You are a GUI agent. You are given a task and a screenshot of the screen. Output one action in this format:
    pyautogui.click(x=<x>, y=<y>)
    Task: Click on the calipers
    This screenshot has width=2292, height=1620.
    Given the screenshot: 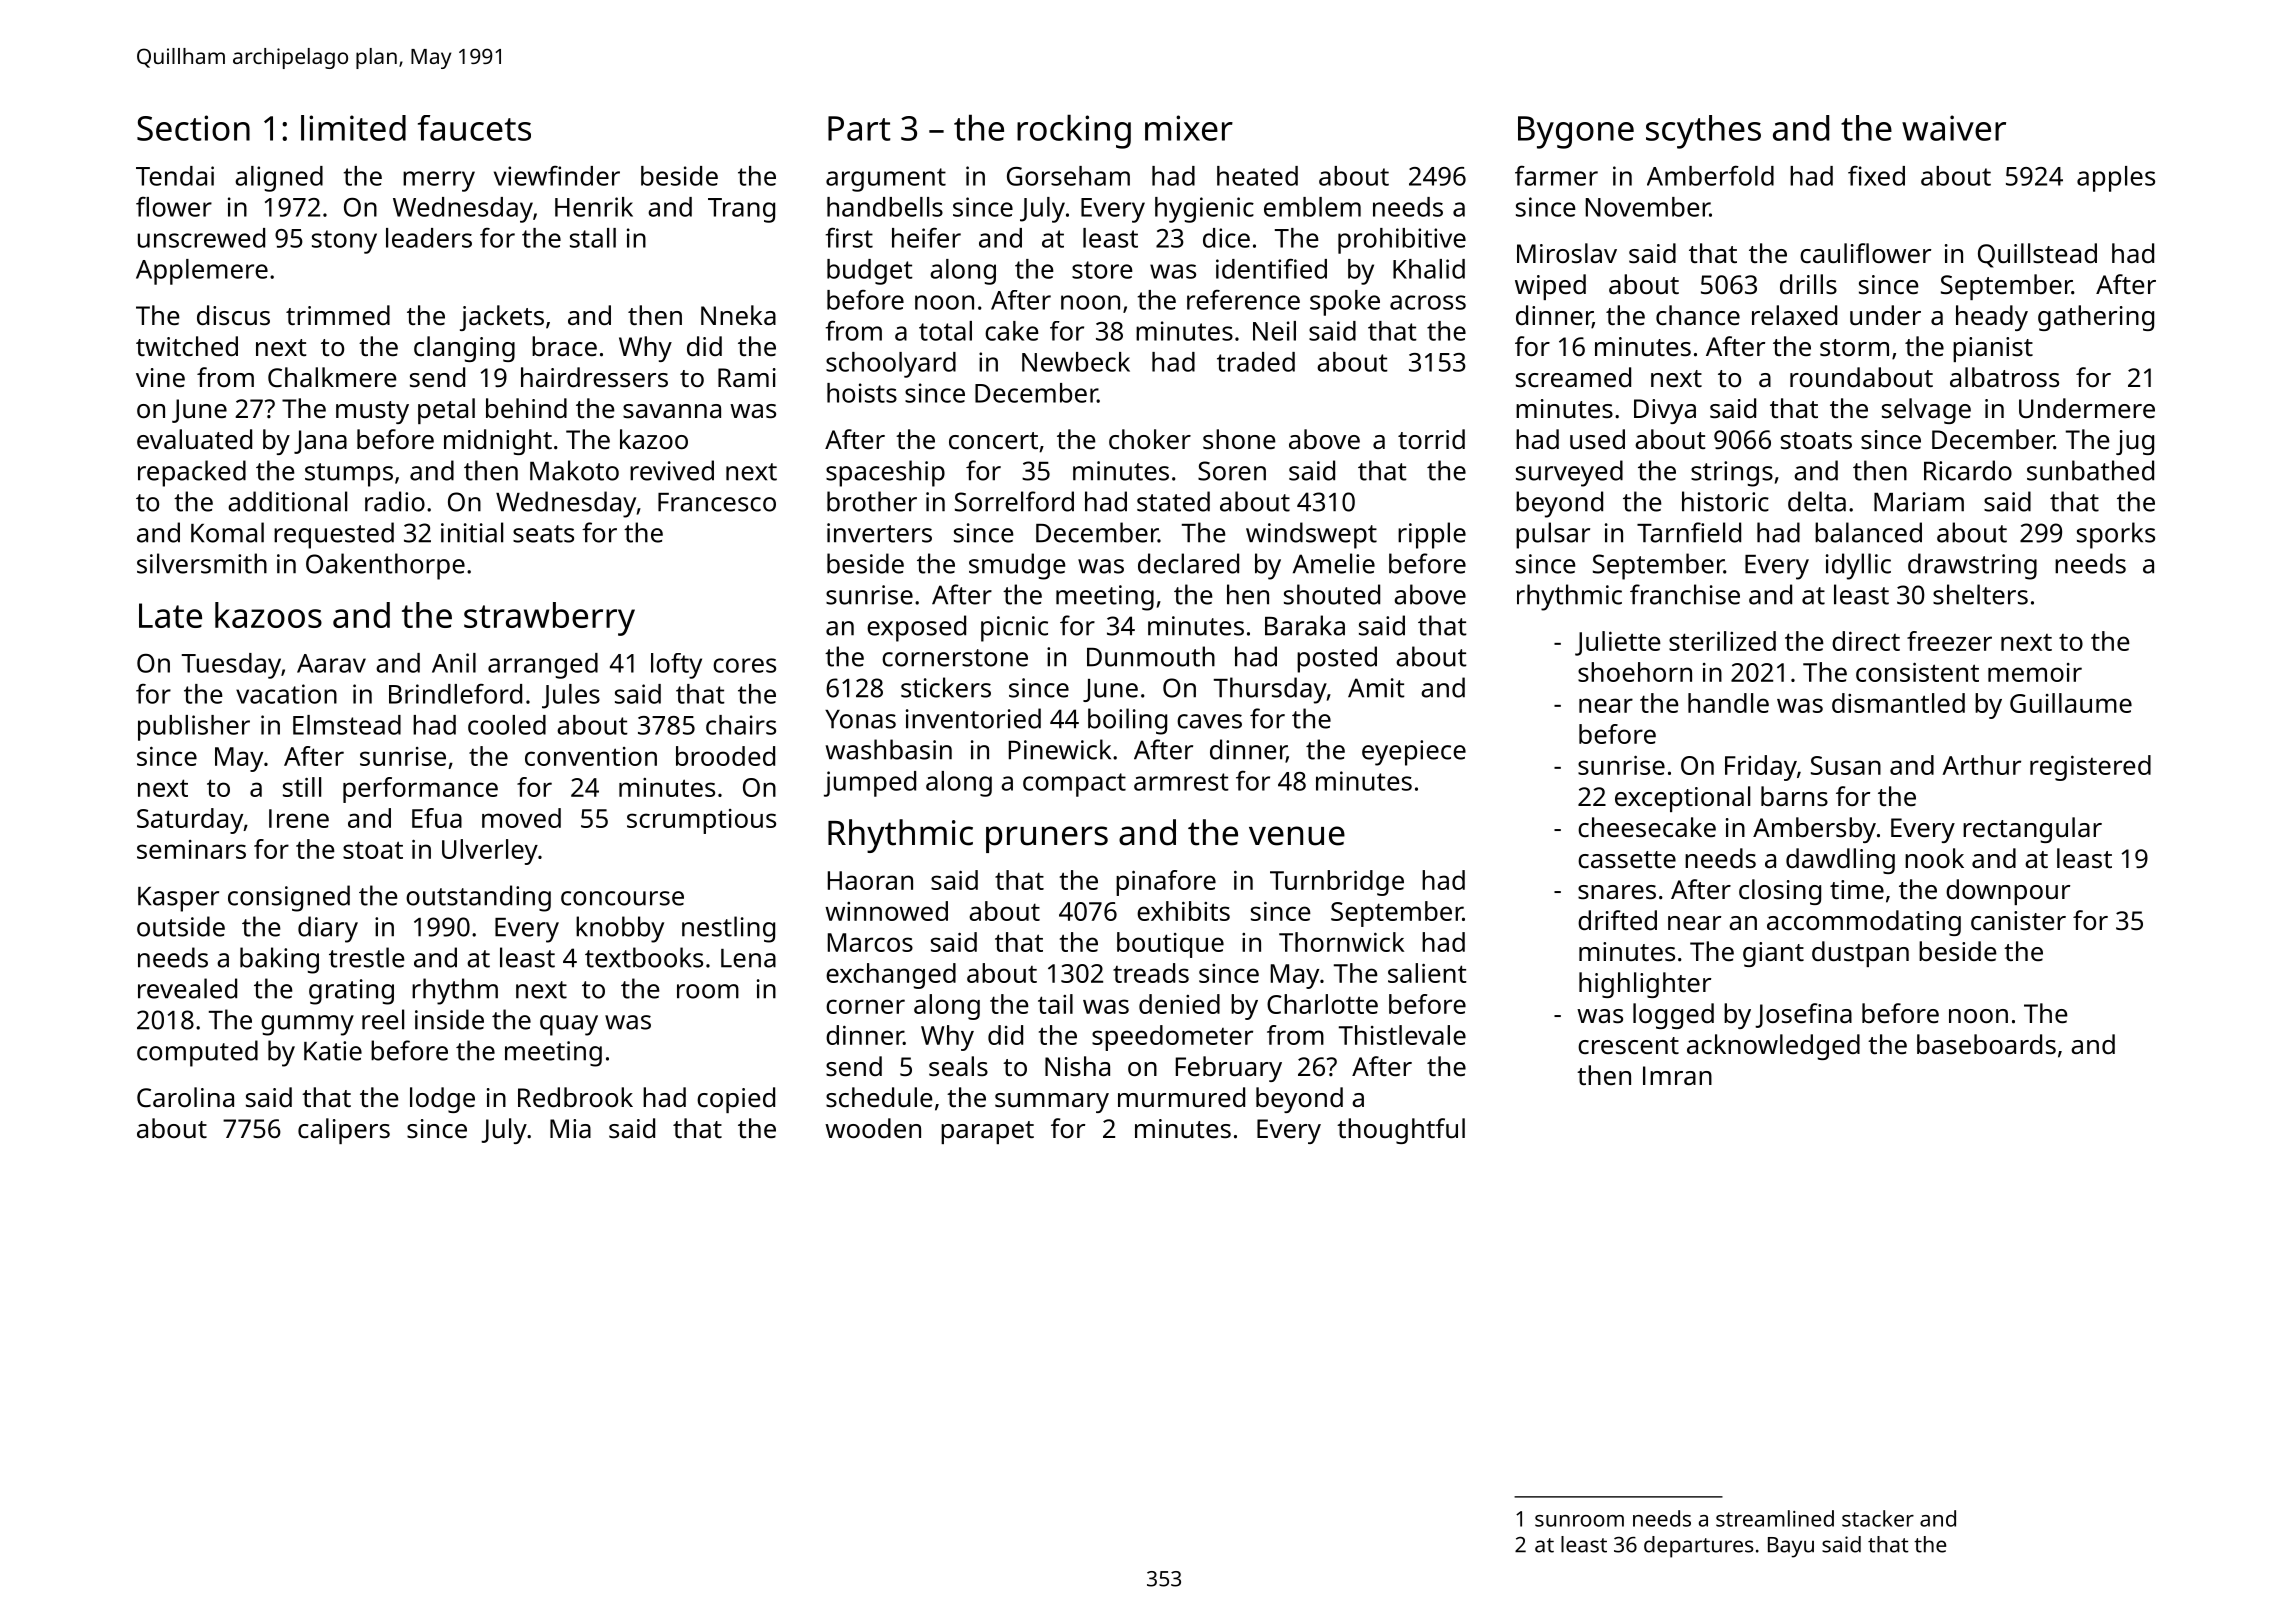 What is the action you would take?
    pyautogui.click(x=344, y=1131)
